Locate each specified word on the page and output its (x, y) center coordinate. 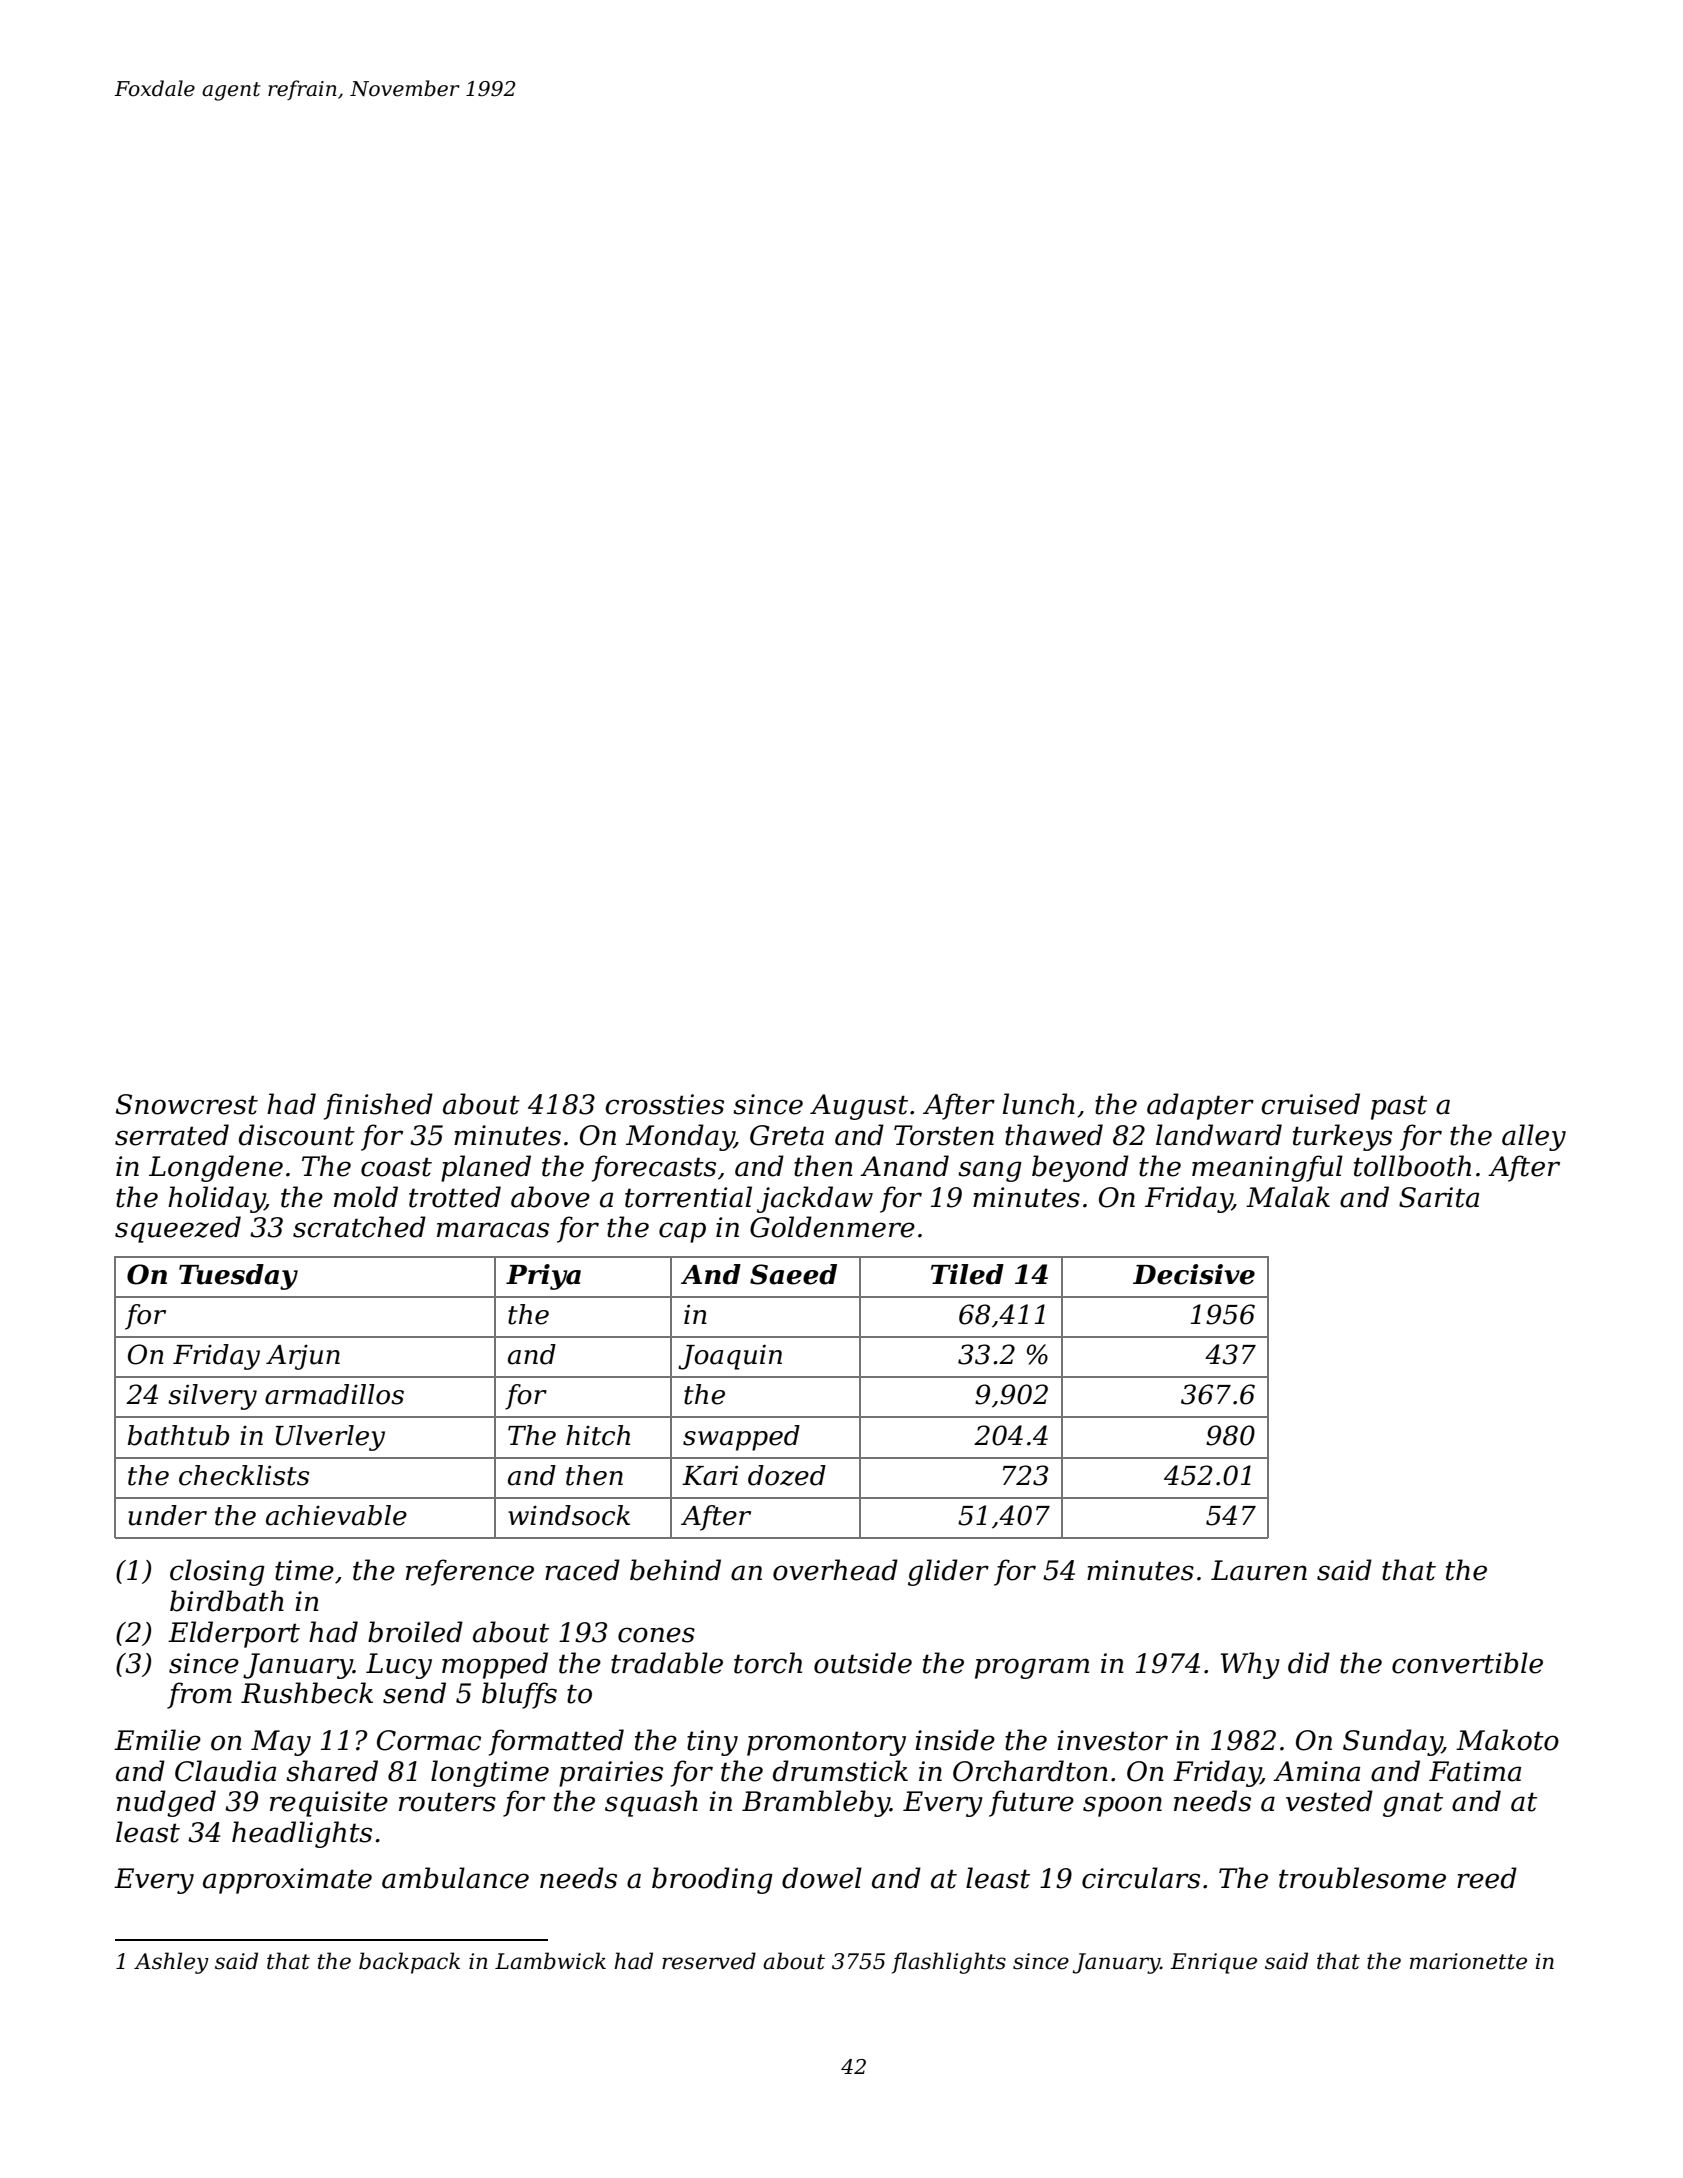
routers (447, 1802)
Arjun (303, 1357)
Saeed (793, 1274)
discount (297, 1135)
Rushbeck (307, 1693)
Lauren (1259, 1570)
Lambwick (550, 1961)
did (1309, 1663)
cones (656, 1635)
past (1399, 1107)
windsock (569, 1515)
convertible (1467, 1663)
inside (955, 1740)
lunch (1039, 1104)
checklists (244, 1475)
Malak (1288, 1197)
